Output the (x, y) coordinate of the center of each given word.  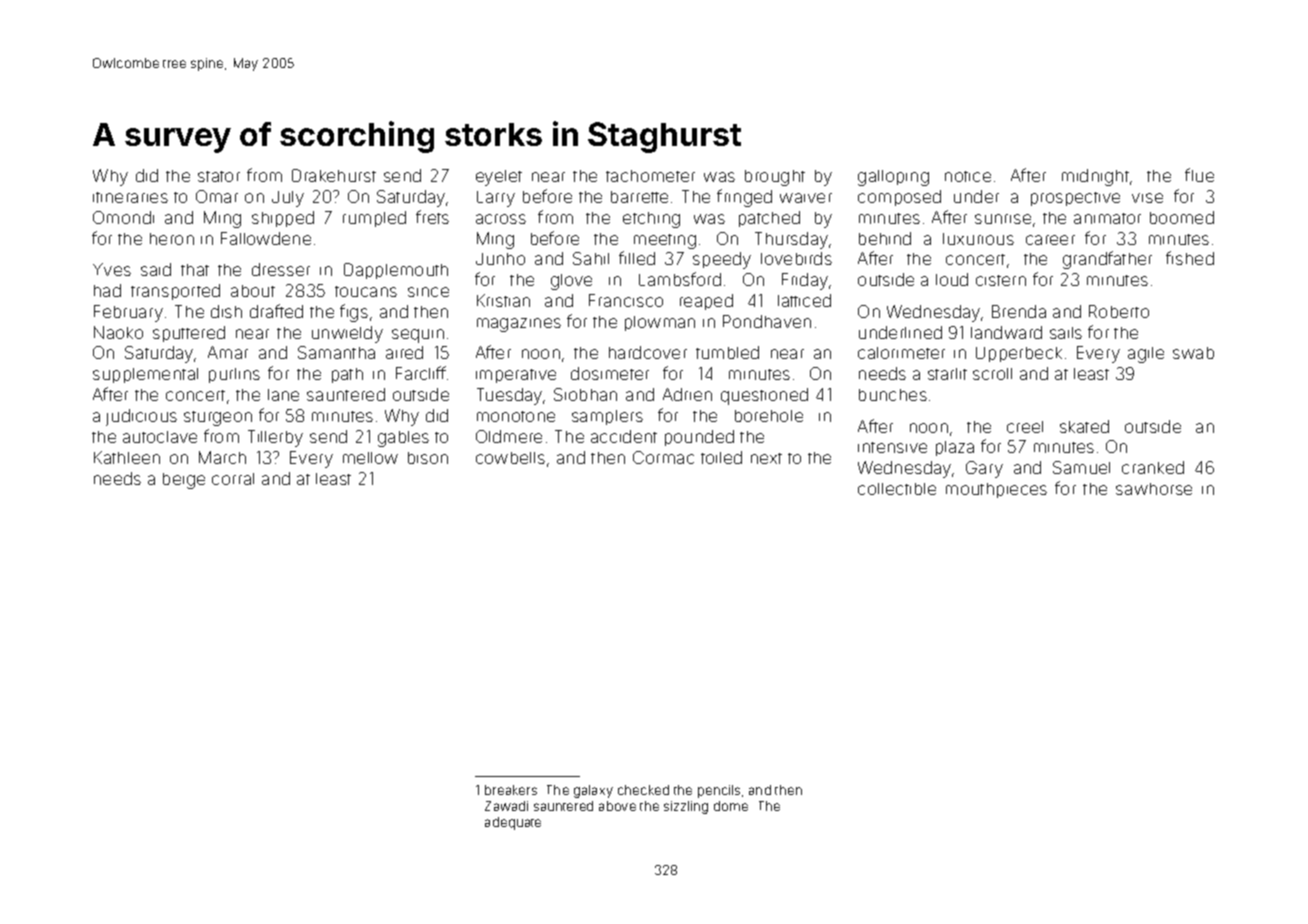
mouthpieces (996, 490)
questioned (764, 396)
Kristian (503, 300)
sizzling (686, 807)
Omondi (123, 217)
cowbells (510, 458)
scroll (992, 374)
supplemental (145, 375)
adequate (513, 823)
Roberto (1119, 311)
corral (233, 479)
